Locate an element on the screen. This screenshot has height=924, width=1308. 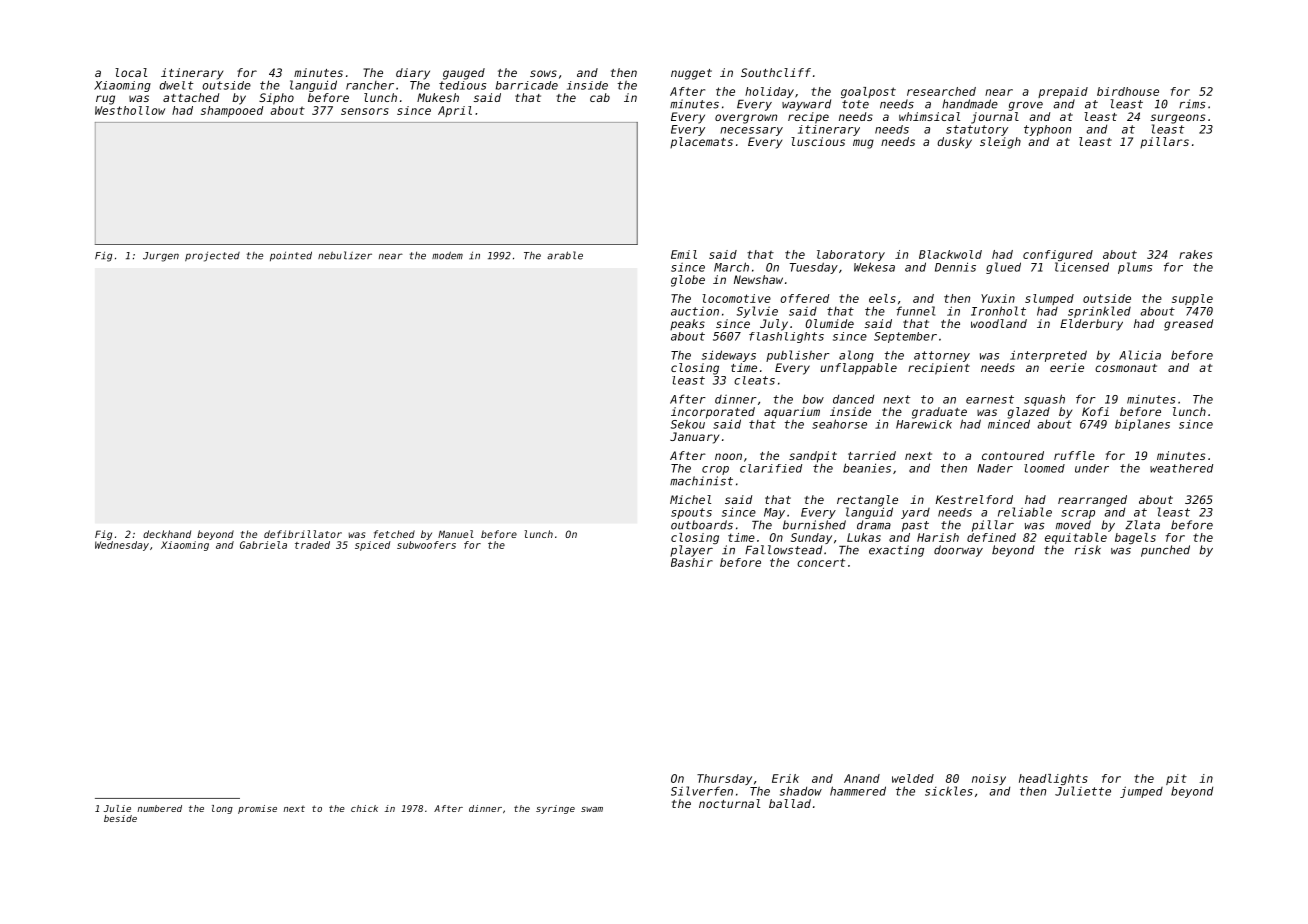
chick is located at coordinates (364, 808).
